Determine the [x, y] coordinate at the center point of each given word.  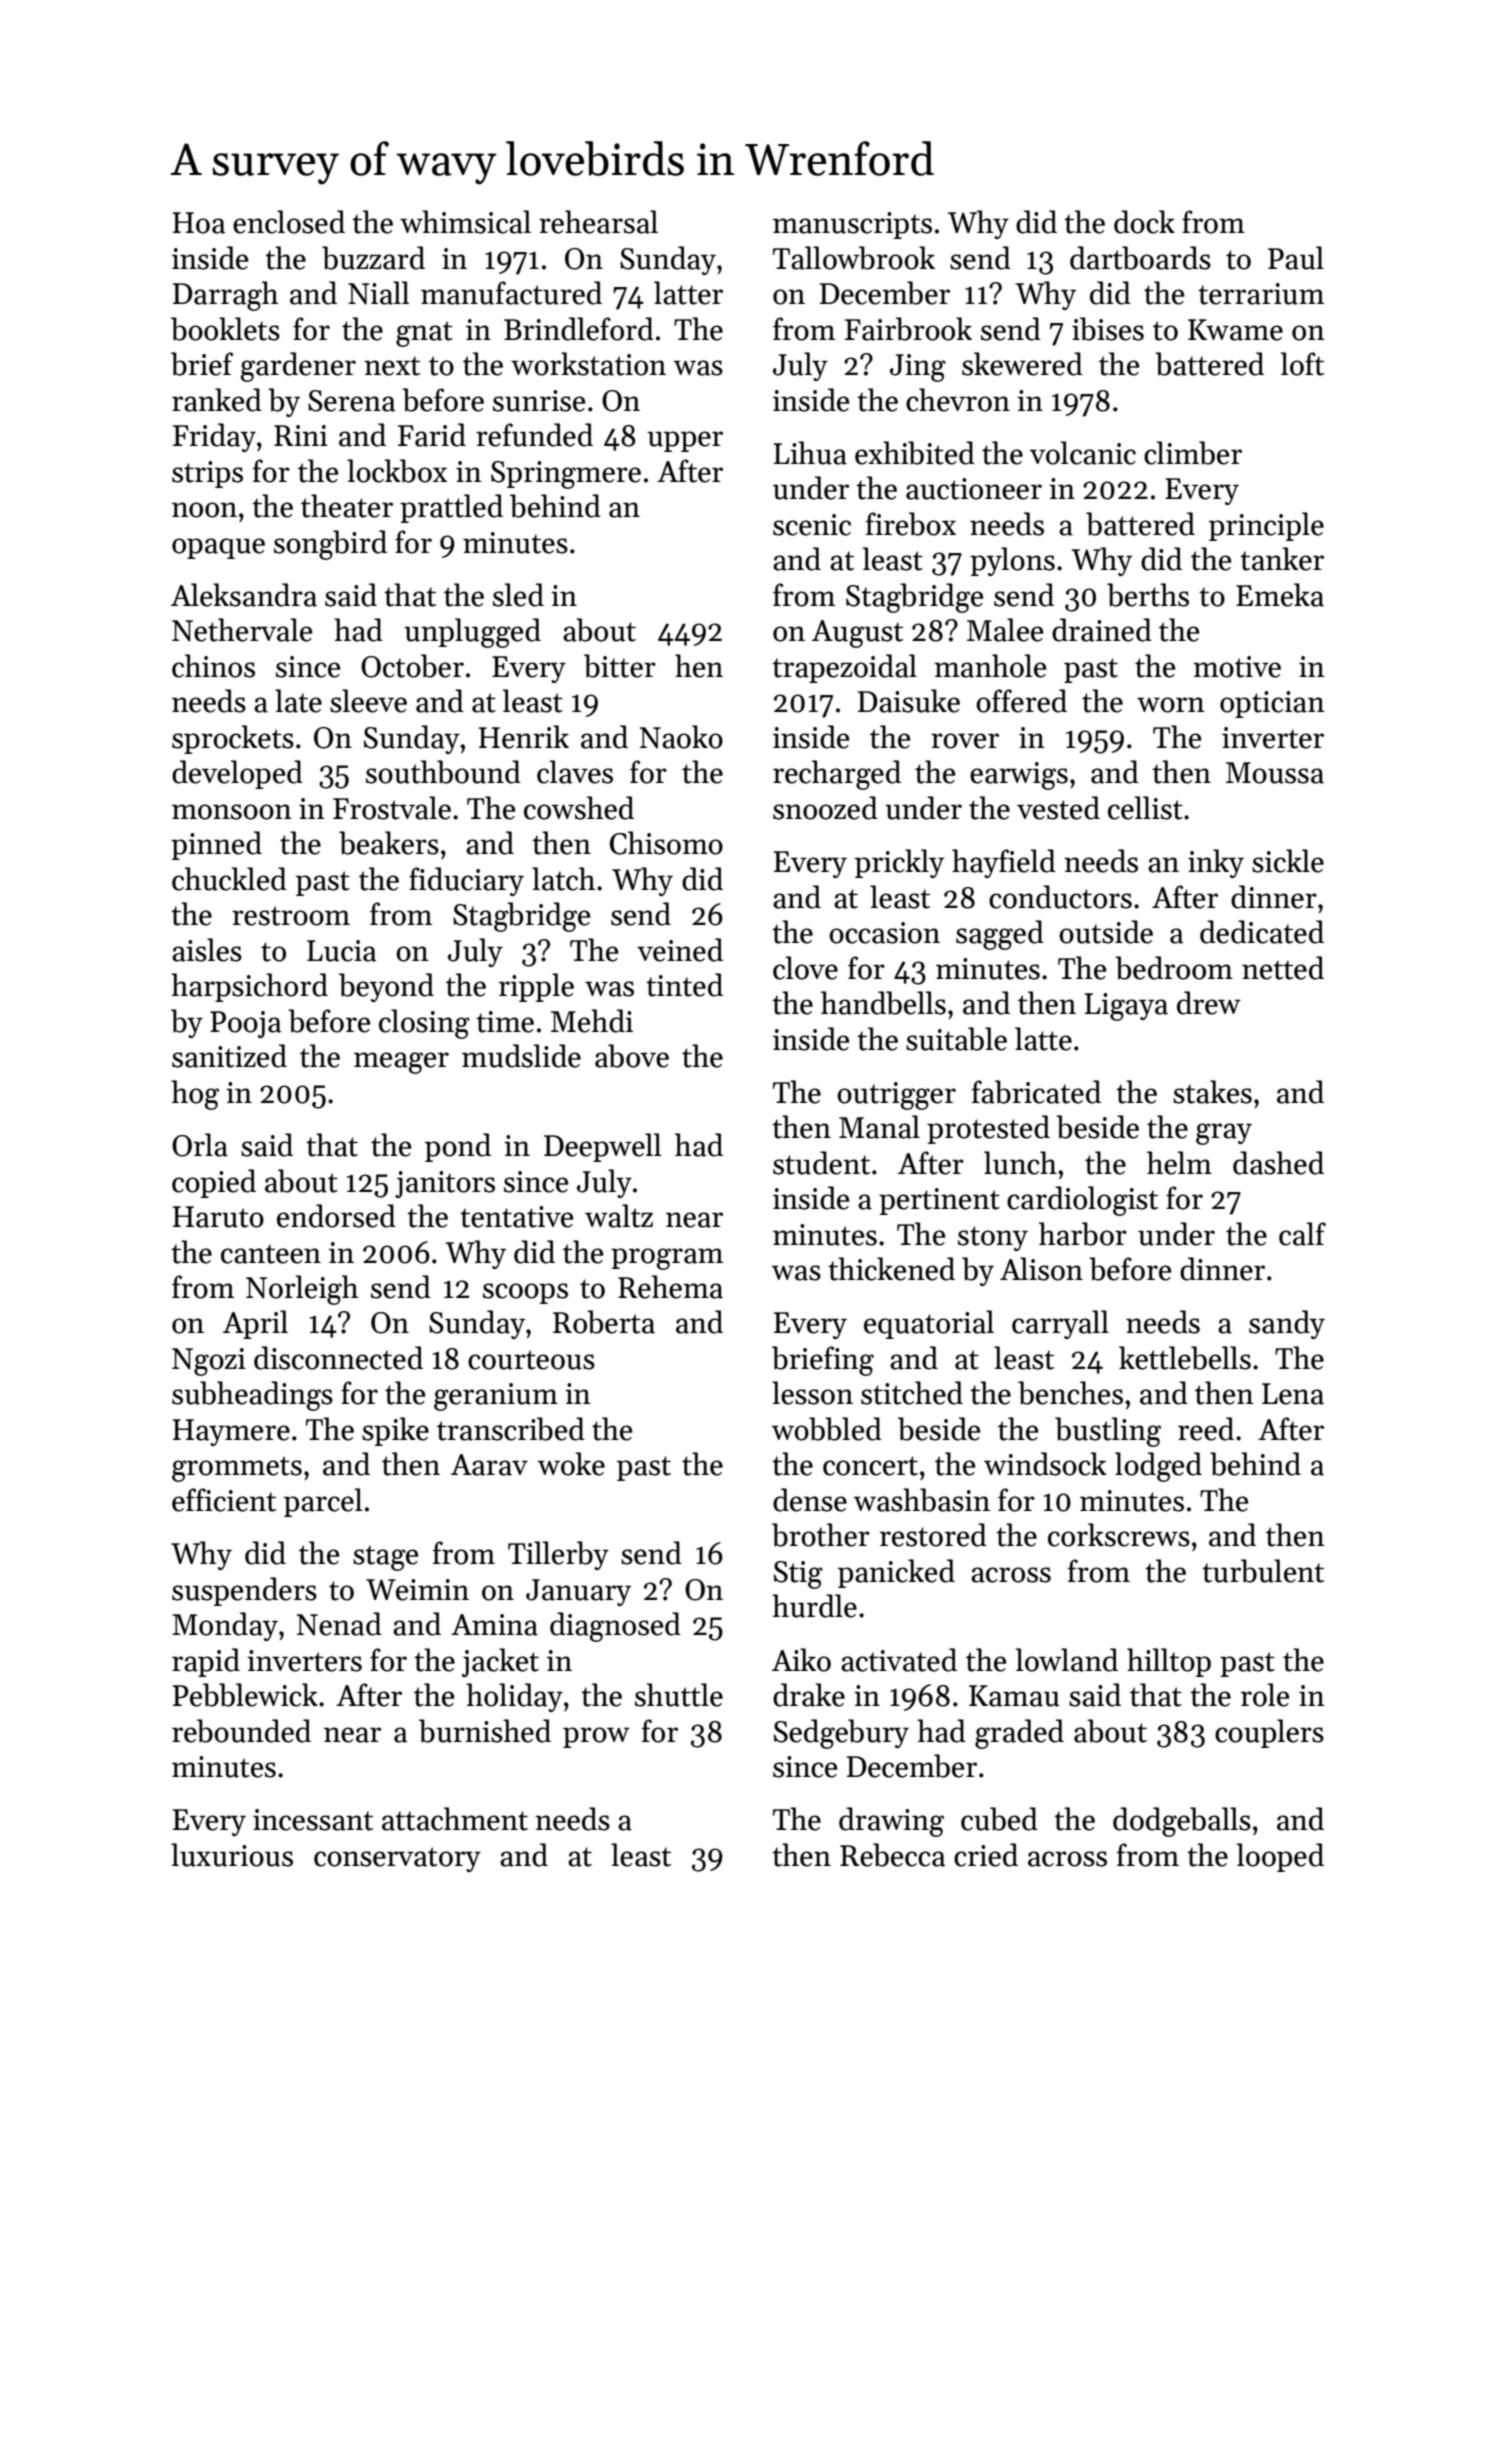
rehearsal [598, 222]
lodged [1158, 1467]
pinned [216, 845]
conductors [1060, 897]
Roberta [604, 1322]
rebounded [241, 1731]
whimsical [465, 222]
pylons [1012, 561]
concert [870, 1466]
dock [1144, 222]
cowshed [579, 808]
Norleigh [302, 1290]
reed [1206, 1429]
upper [685, 441]
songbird [330, 545]
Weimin [417, 1590]
